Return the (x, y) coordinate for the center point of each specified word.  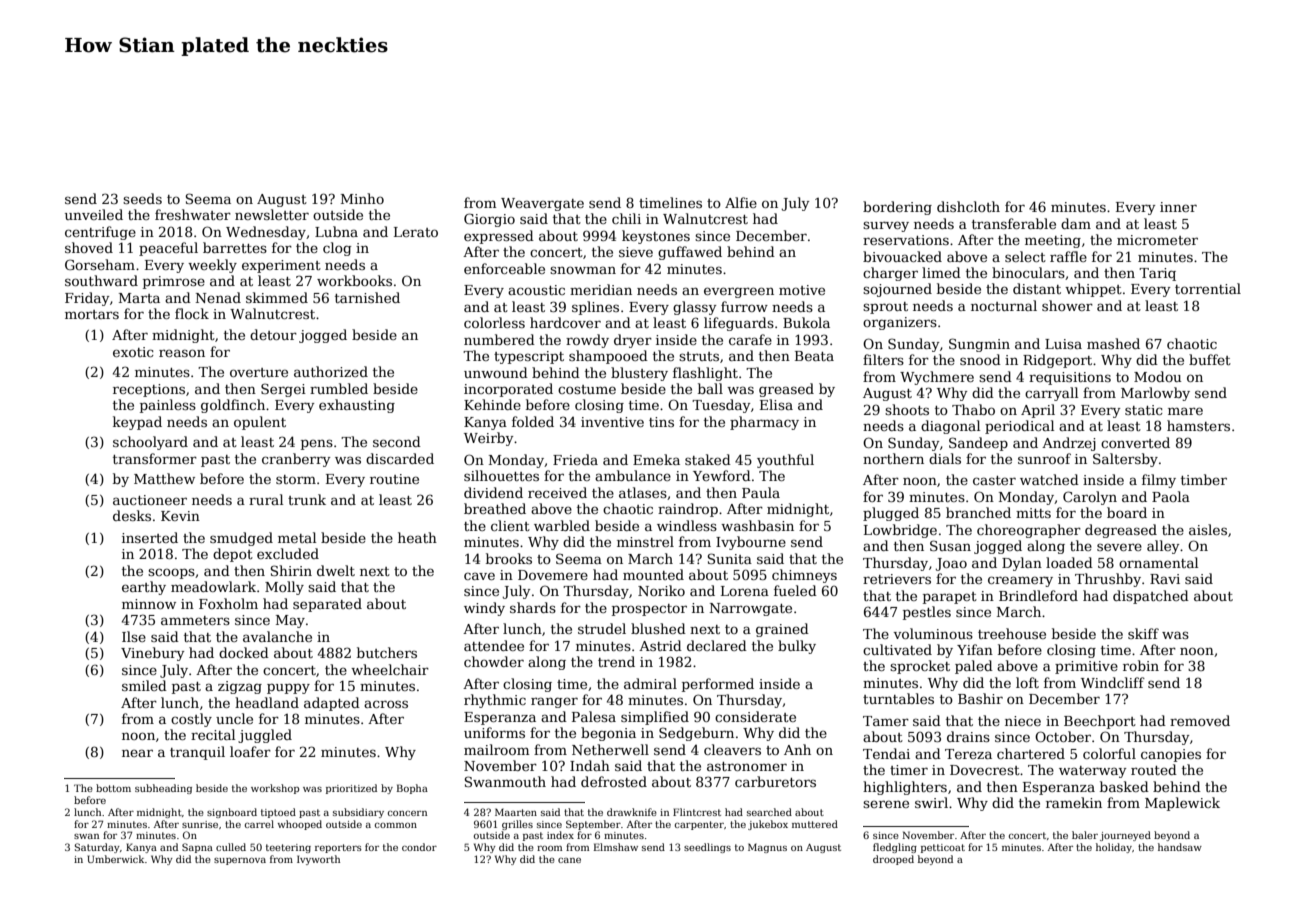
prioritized (351, 789)
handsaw (1180, 847)
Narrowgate (751, 609)
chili (626, 218)
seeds (142, 198)
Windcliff (1113, 682)
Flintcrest (697, 812)
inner (1178, 207)
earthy (144, 588)
